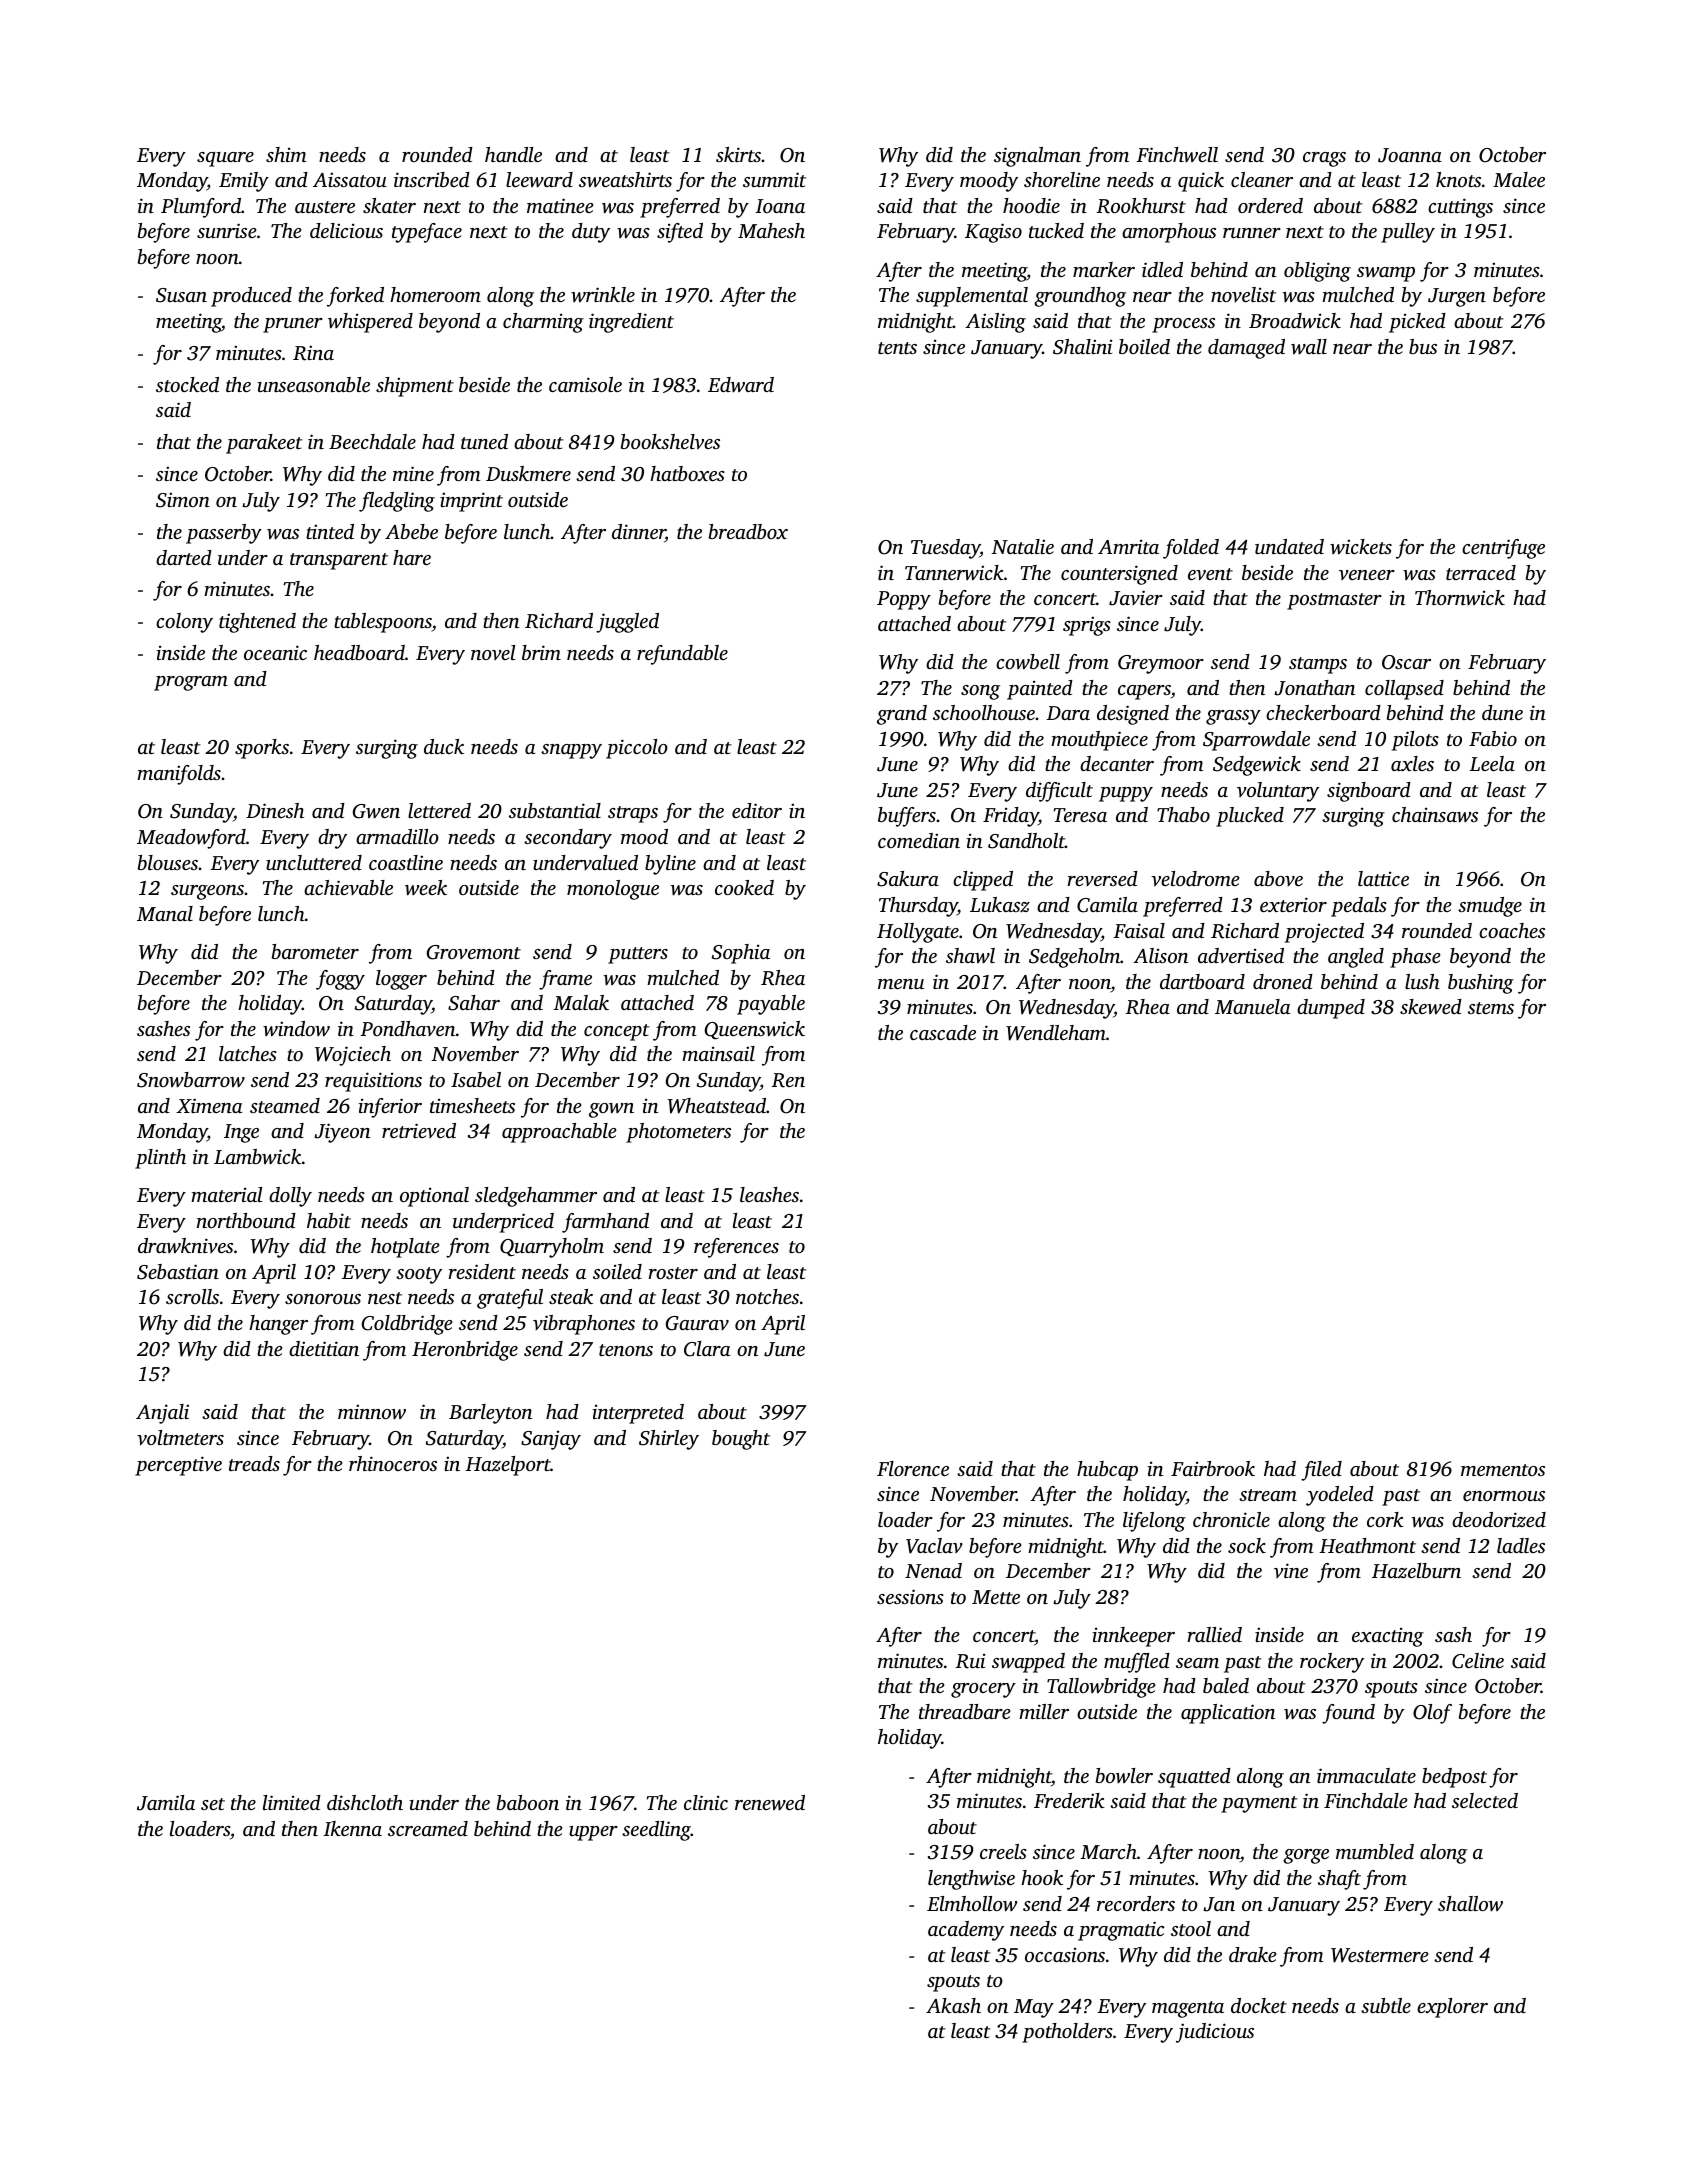 This image has width=1683, height=2178. What do you see at coordinates (474, 952) in the image?
I see `Grovemont` at bounding box center [474, 952].
